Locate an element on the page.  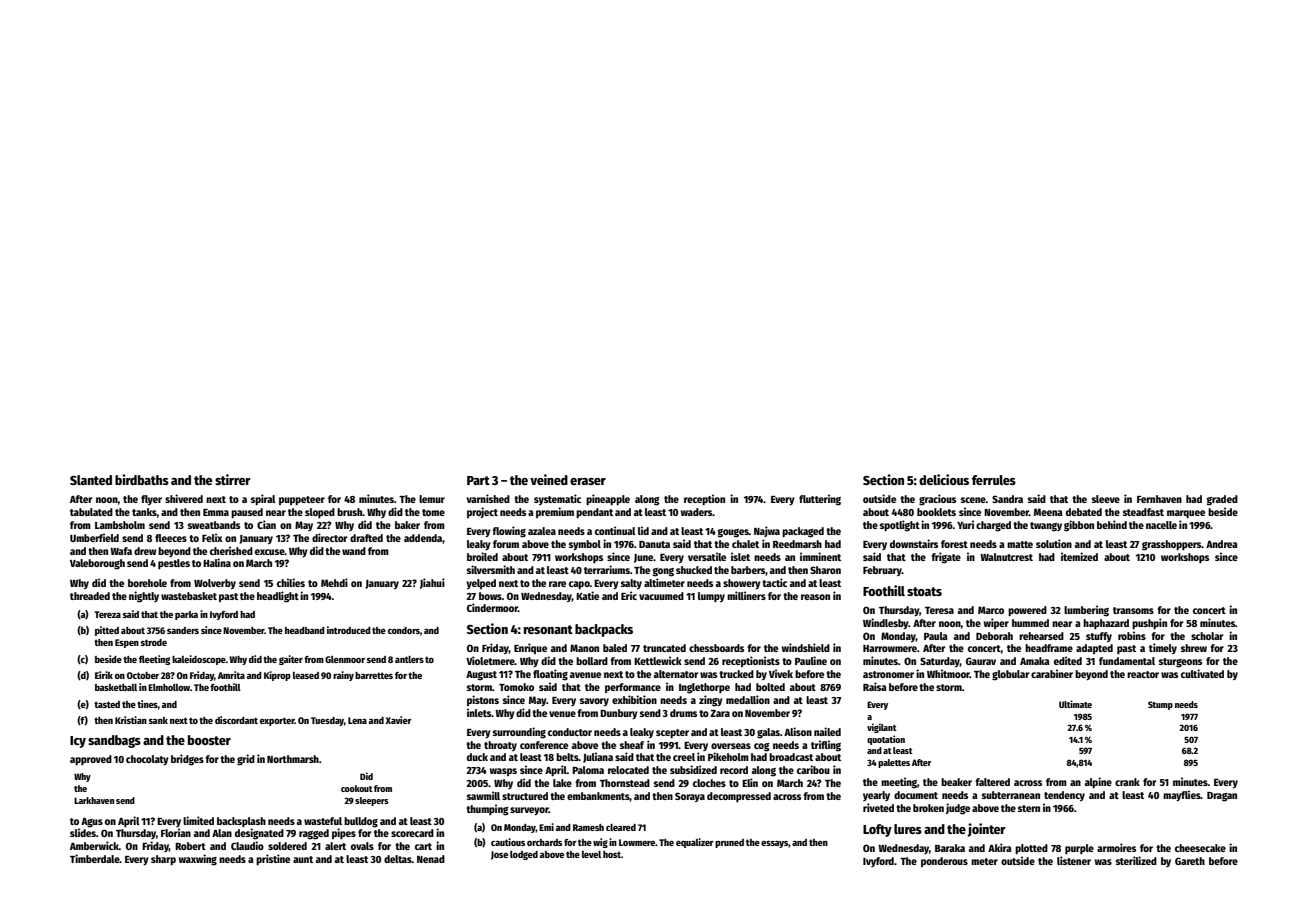
delicious is located at coordinates (944, 479).
